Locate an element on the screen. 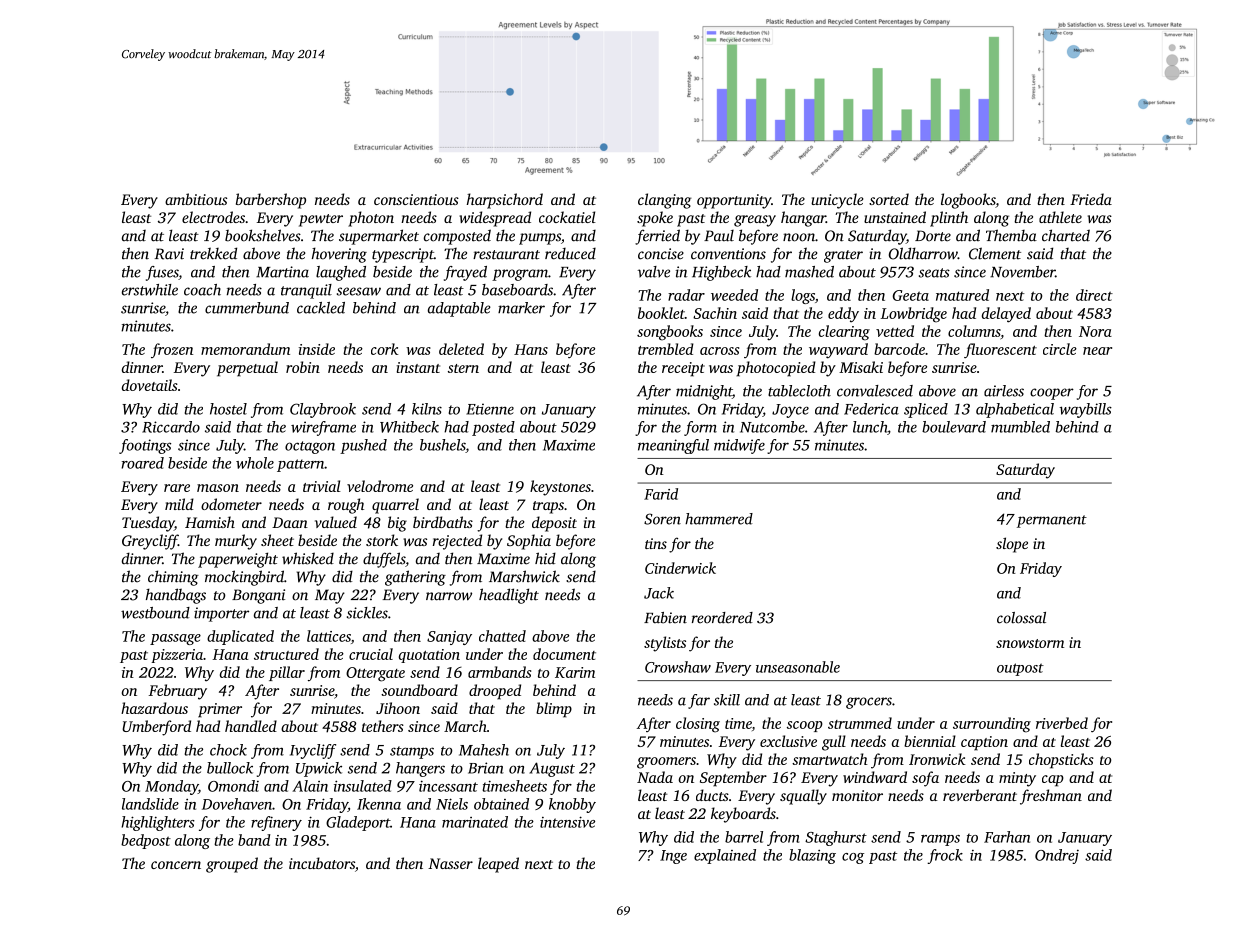 This screenshot has height=952, width=1233. rough is located at coordinates (346, 506).
